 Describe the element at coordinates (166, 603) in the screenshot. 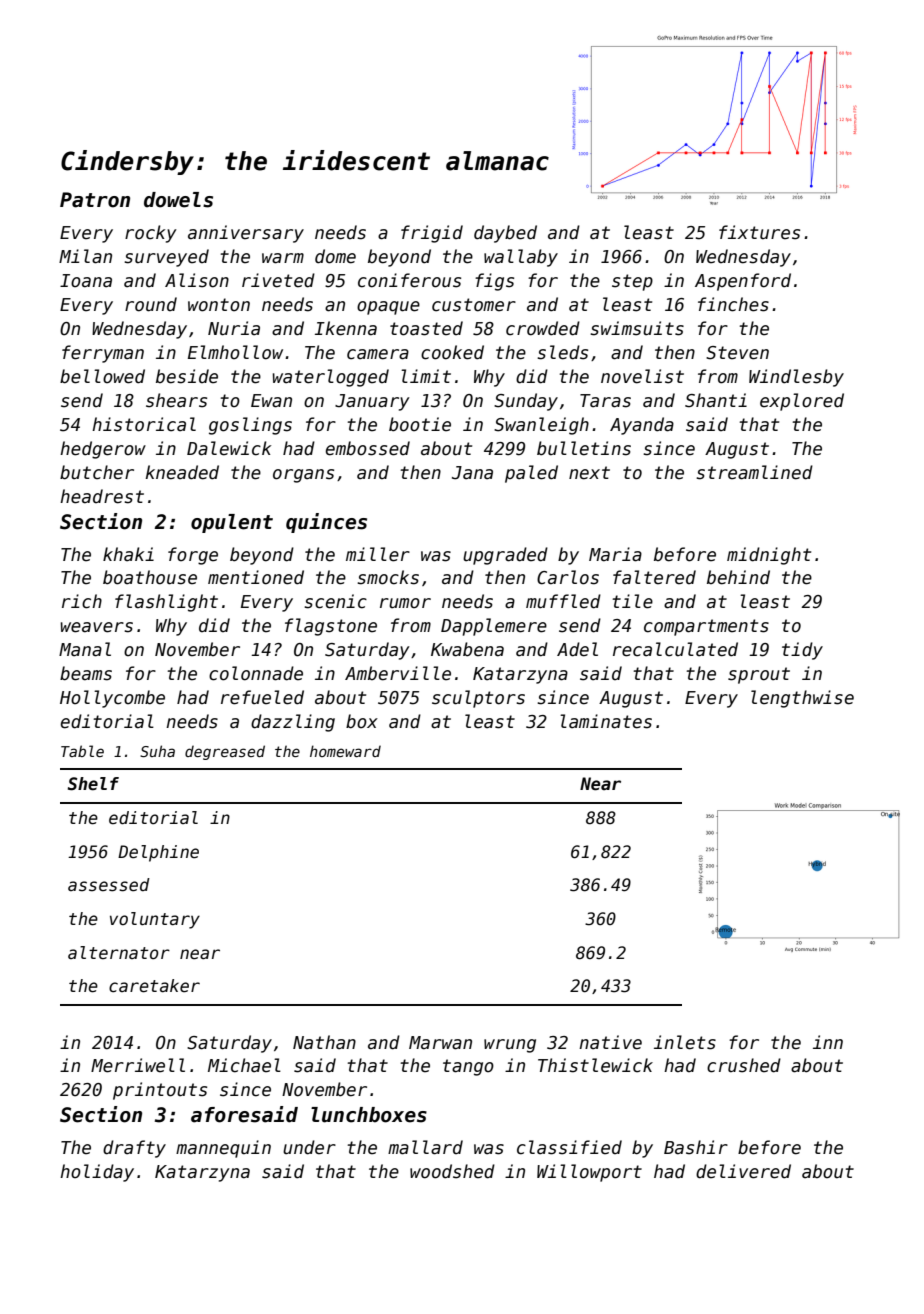

I see `flashlight` at that location.
